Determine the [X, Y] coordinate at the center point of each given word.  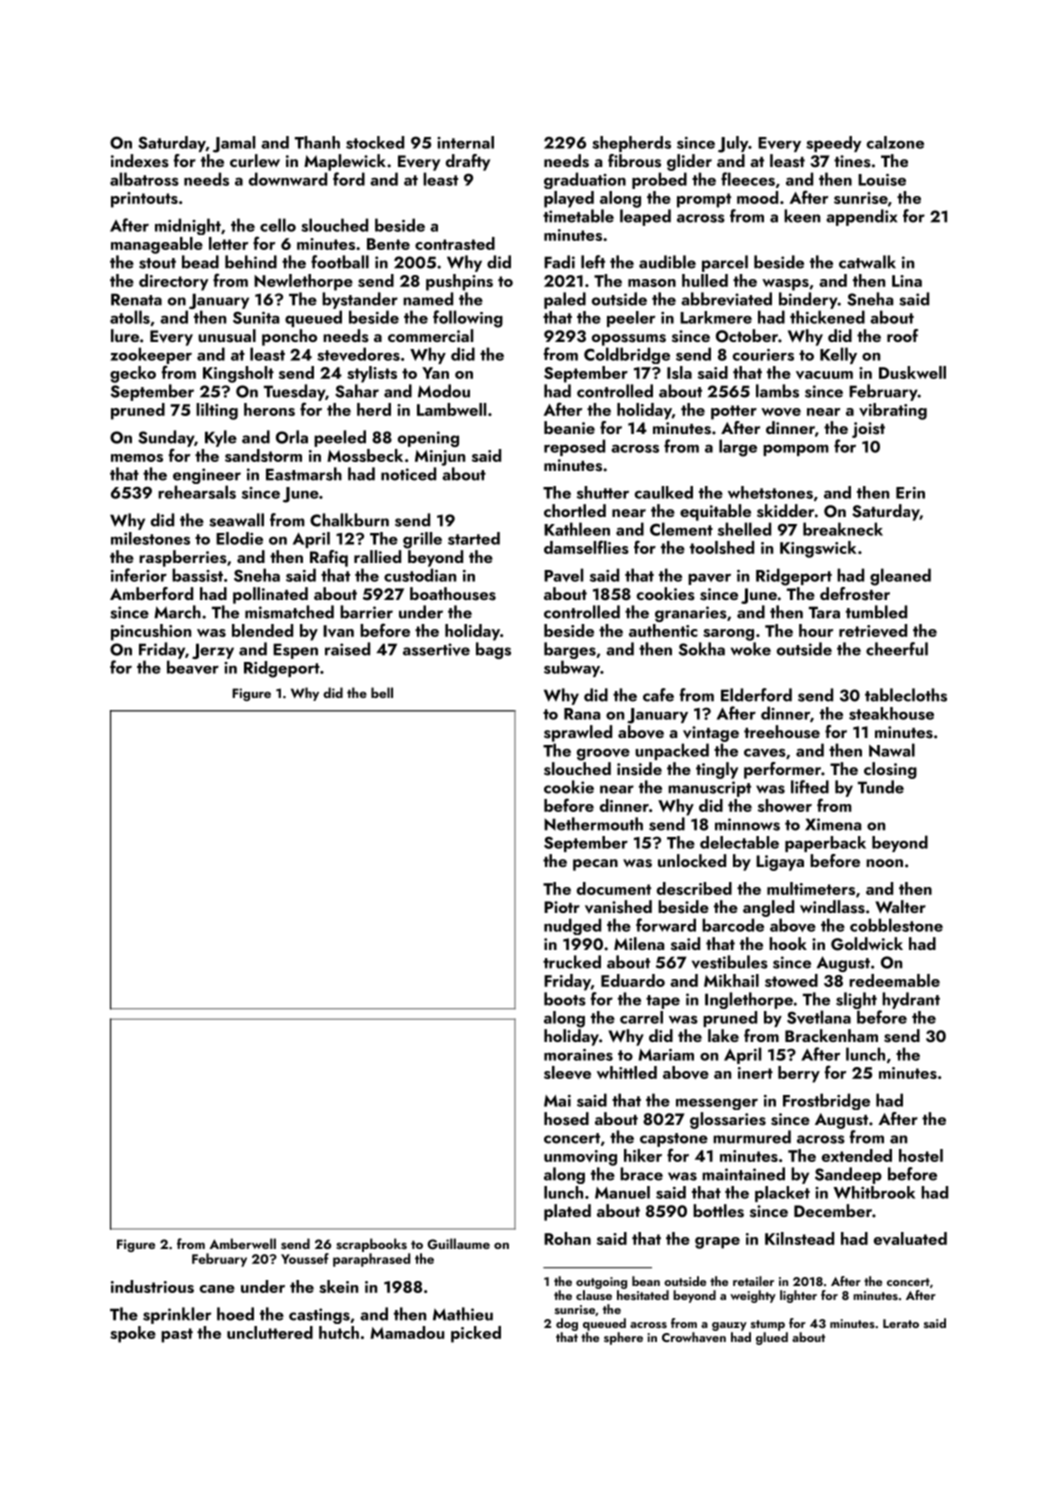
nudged [572, 926]
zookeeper [151, 355]
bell [382, 692]
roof [902, 335]
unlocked [692, 860]
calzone [895, 142]
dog [567, 1324]
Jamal [234, 144]
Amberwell [242, 1243]
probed [659, 180]
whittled [627, 1072]
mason [652, 283]
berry [799, 1074]
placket [782, 1194]
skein [338, 1286]
